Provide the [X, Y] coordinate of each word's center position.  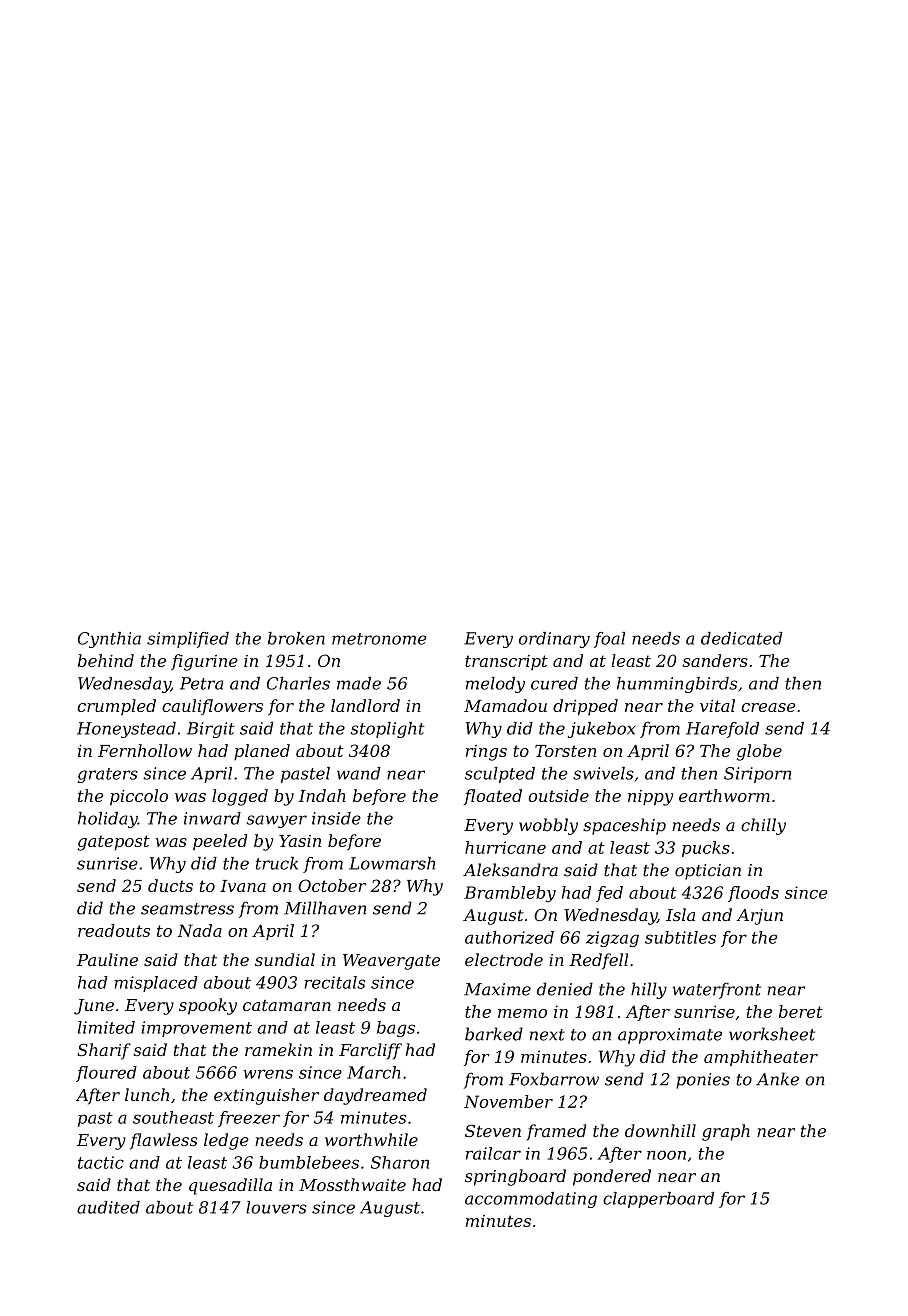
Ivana [243, 886]
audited [108, 1207]
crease [768, 707]
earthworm [724, 795]
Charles [298, 683]
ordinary [554, 640]
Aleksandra [510, 870]
